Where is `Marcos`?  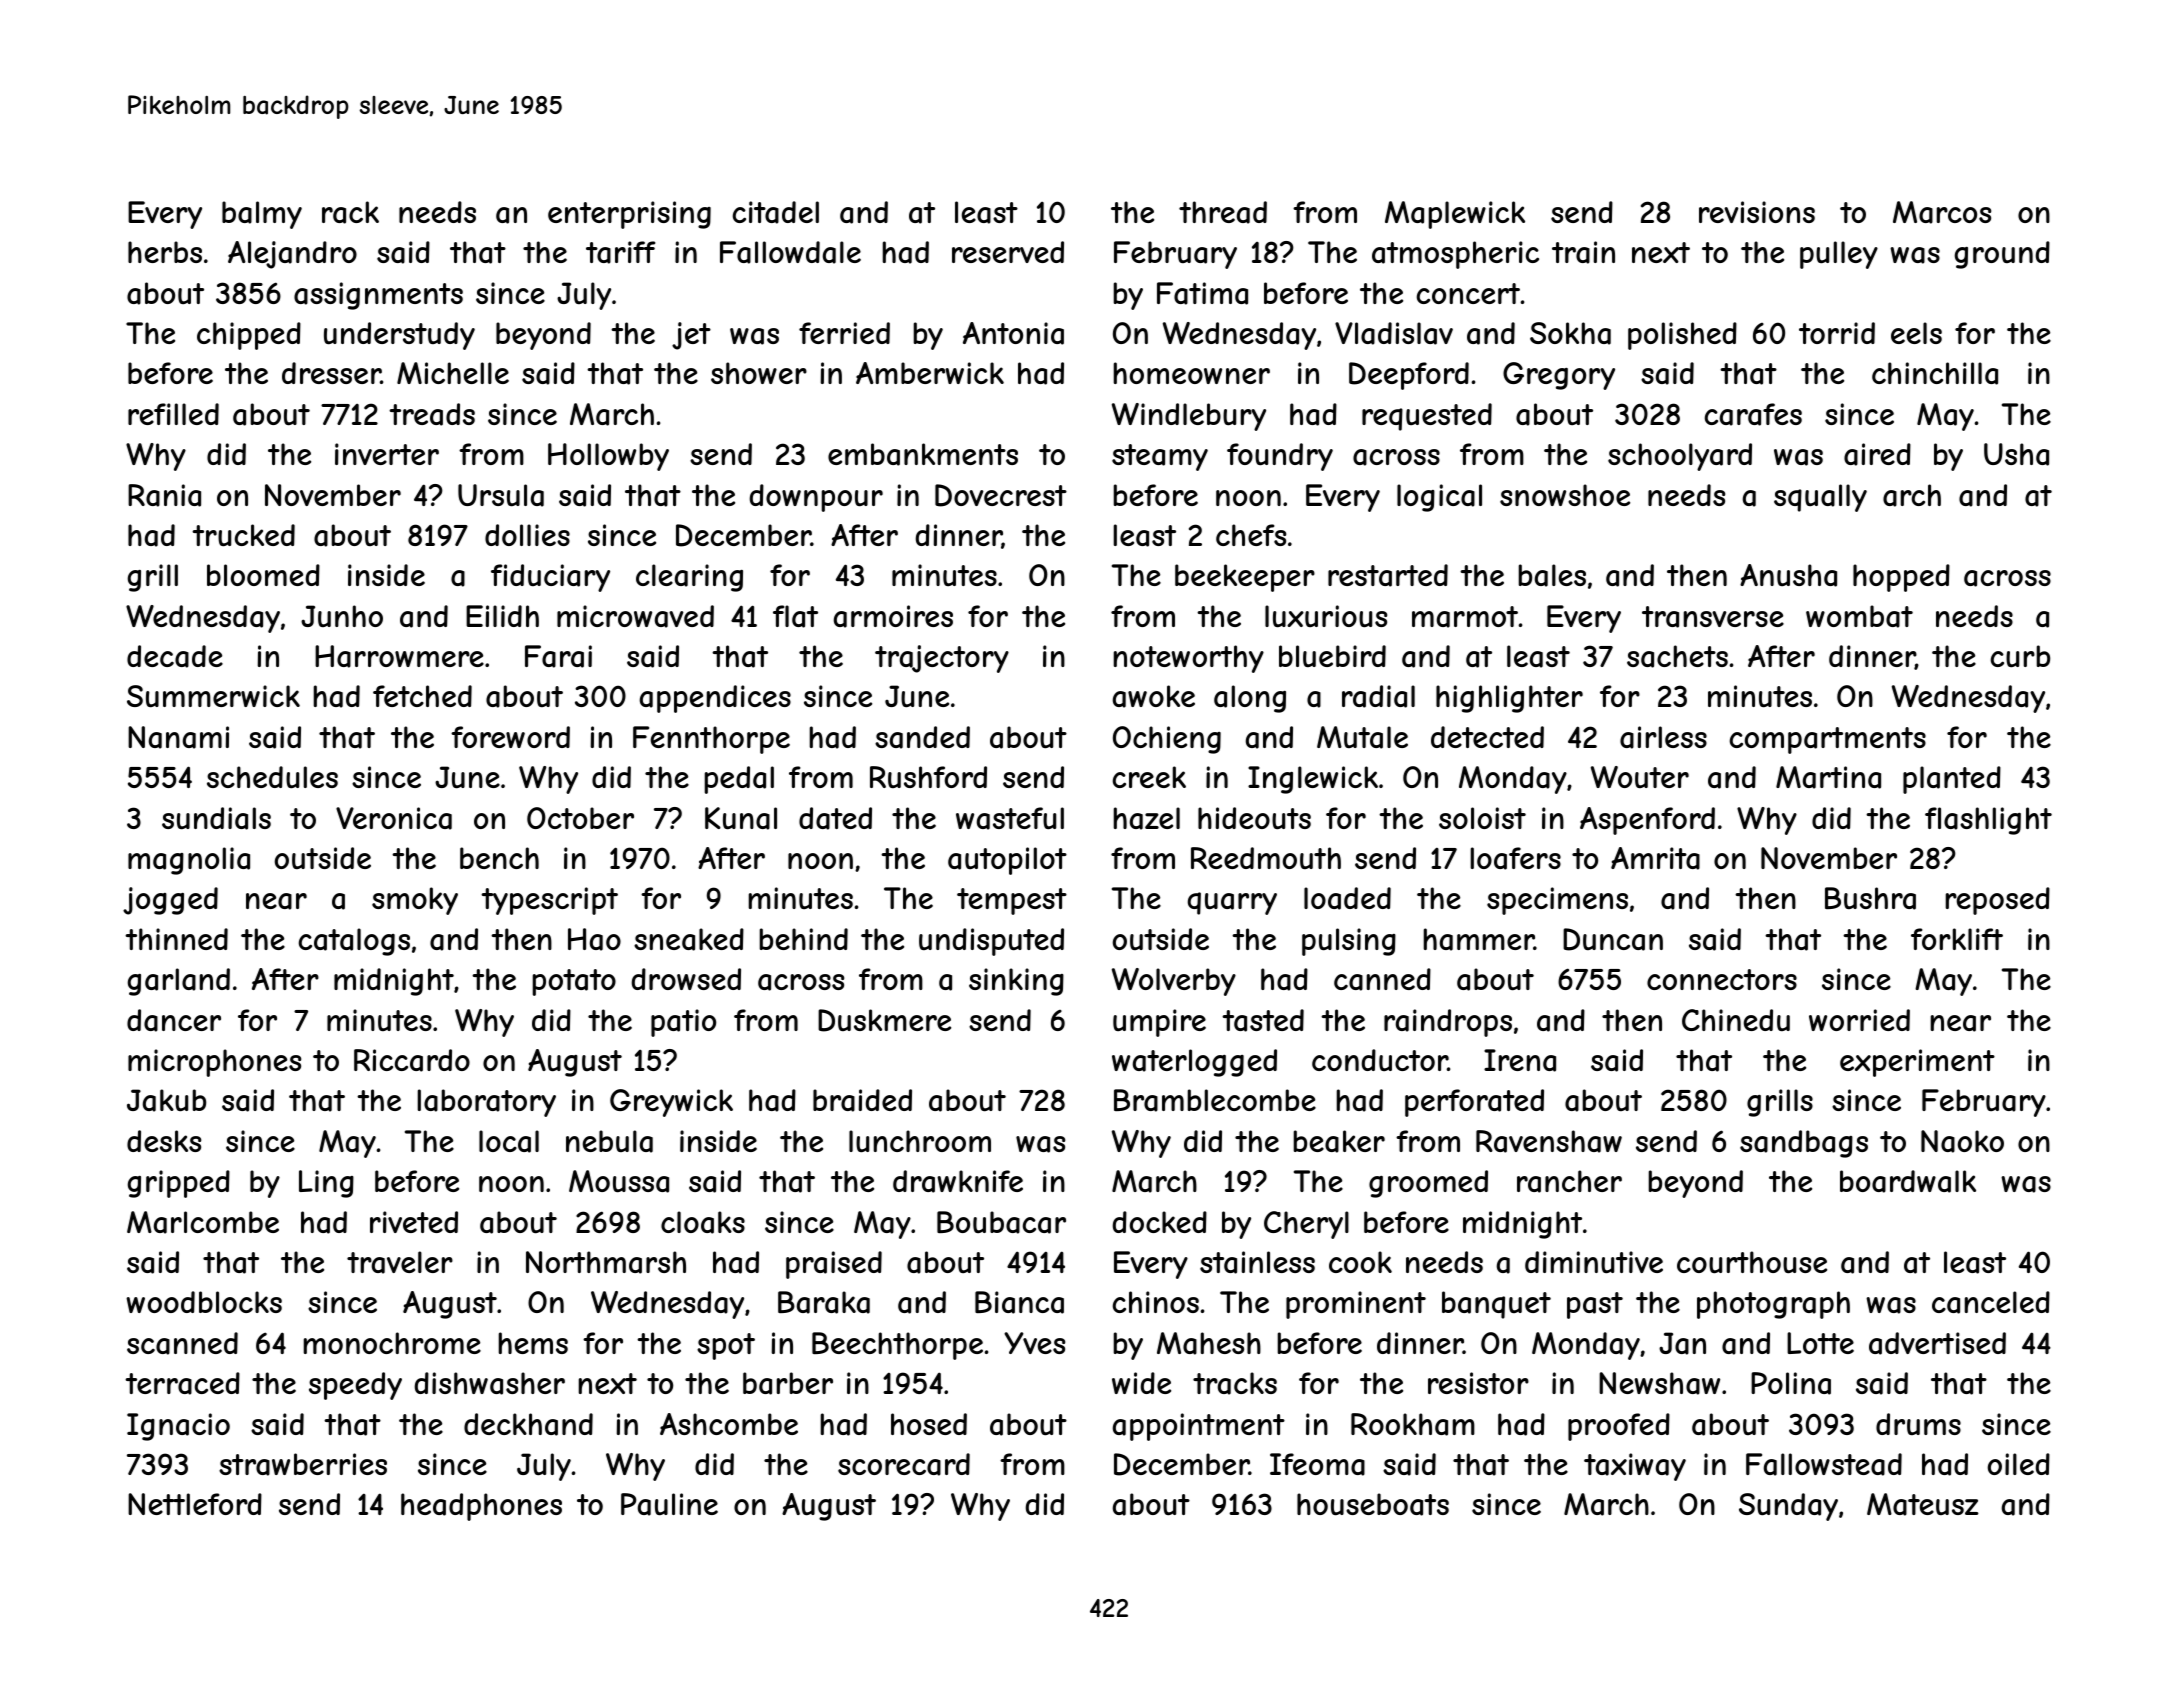 Marcos is located at coordinates (1942, 212).
